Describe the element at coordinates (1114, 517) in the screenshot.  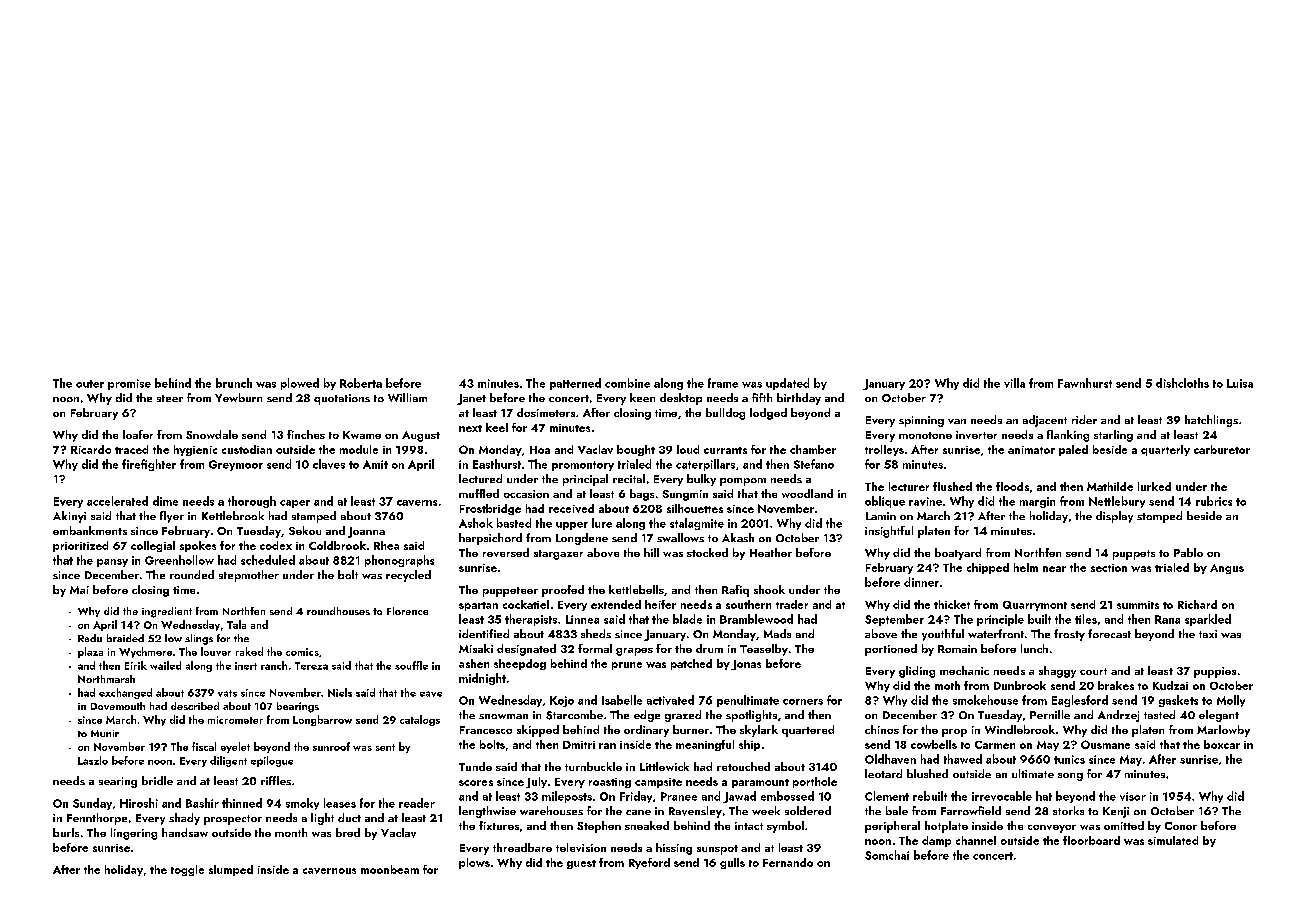
I see `display` at that location.
